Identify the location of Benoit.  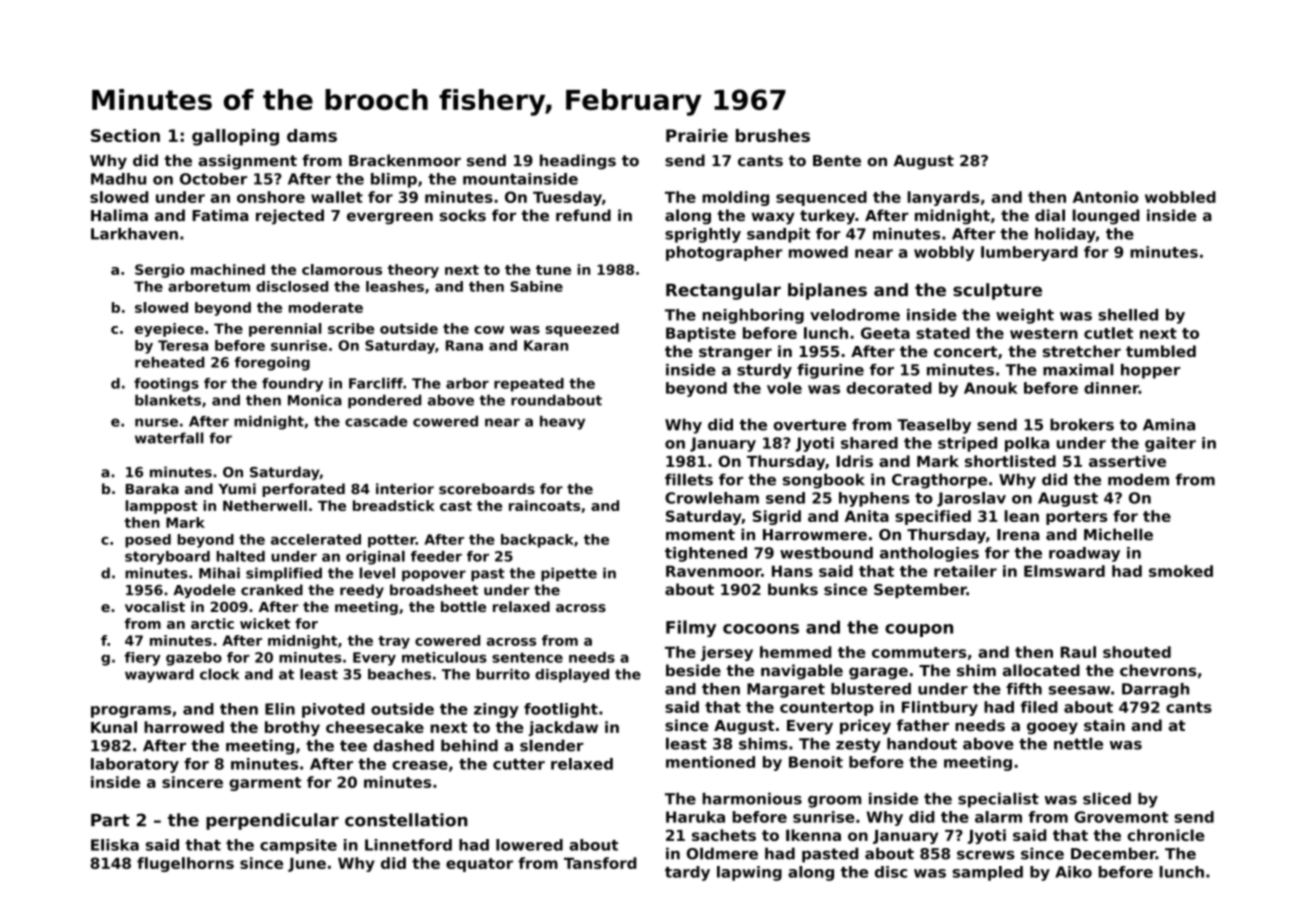
(816, 762).
